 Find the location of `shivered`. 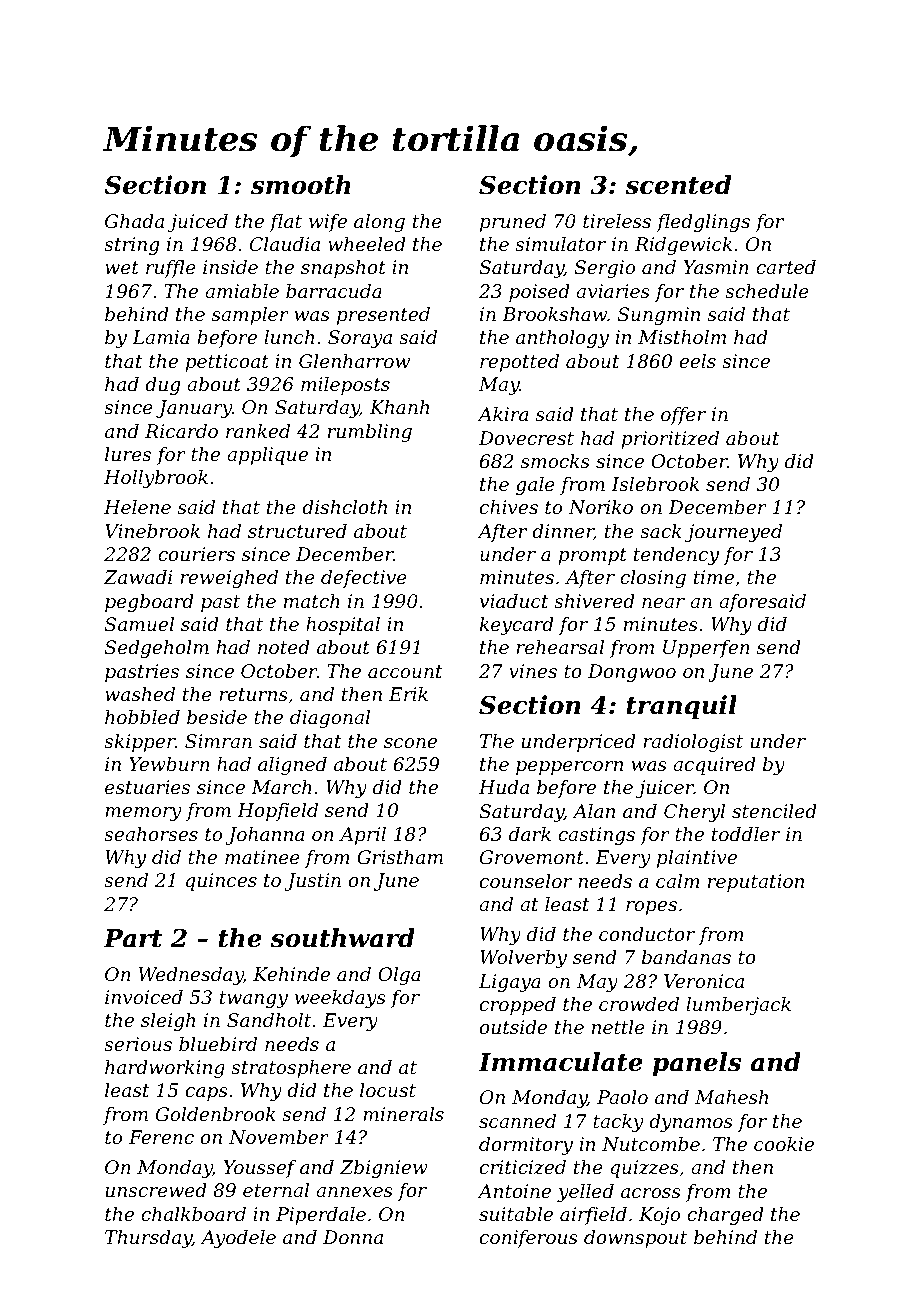

shivered is located at coordinates (594, 601).
